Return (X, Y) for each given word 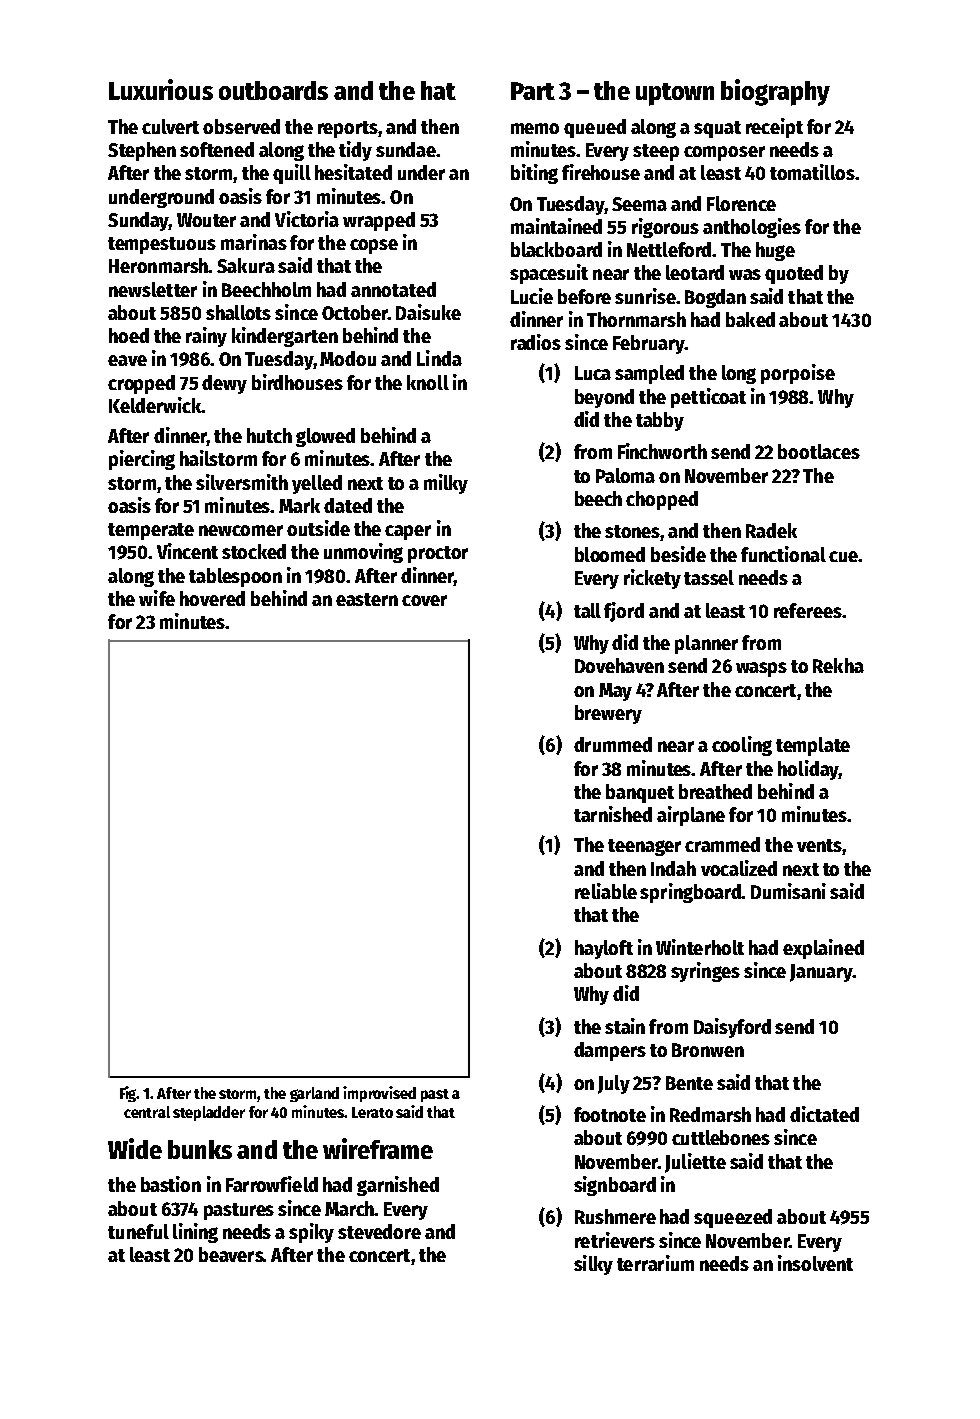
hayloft (604, 949)
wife (157, 598)
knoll (428, 382)
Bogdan (715, 298)
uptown (675, 94)
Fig (128, 1094)
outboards (273, 90)
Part (533, 91)
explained (823, 949)
